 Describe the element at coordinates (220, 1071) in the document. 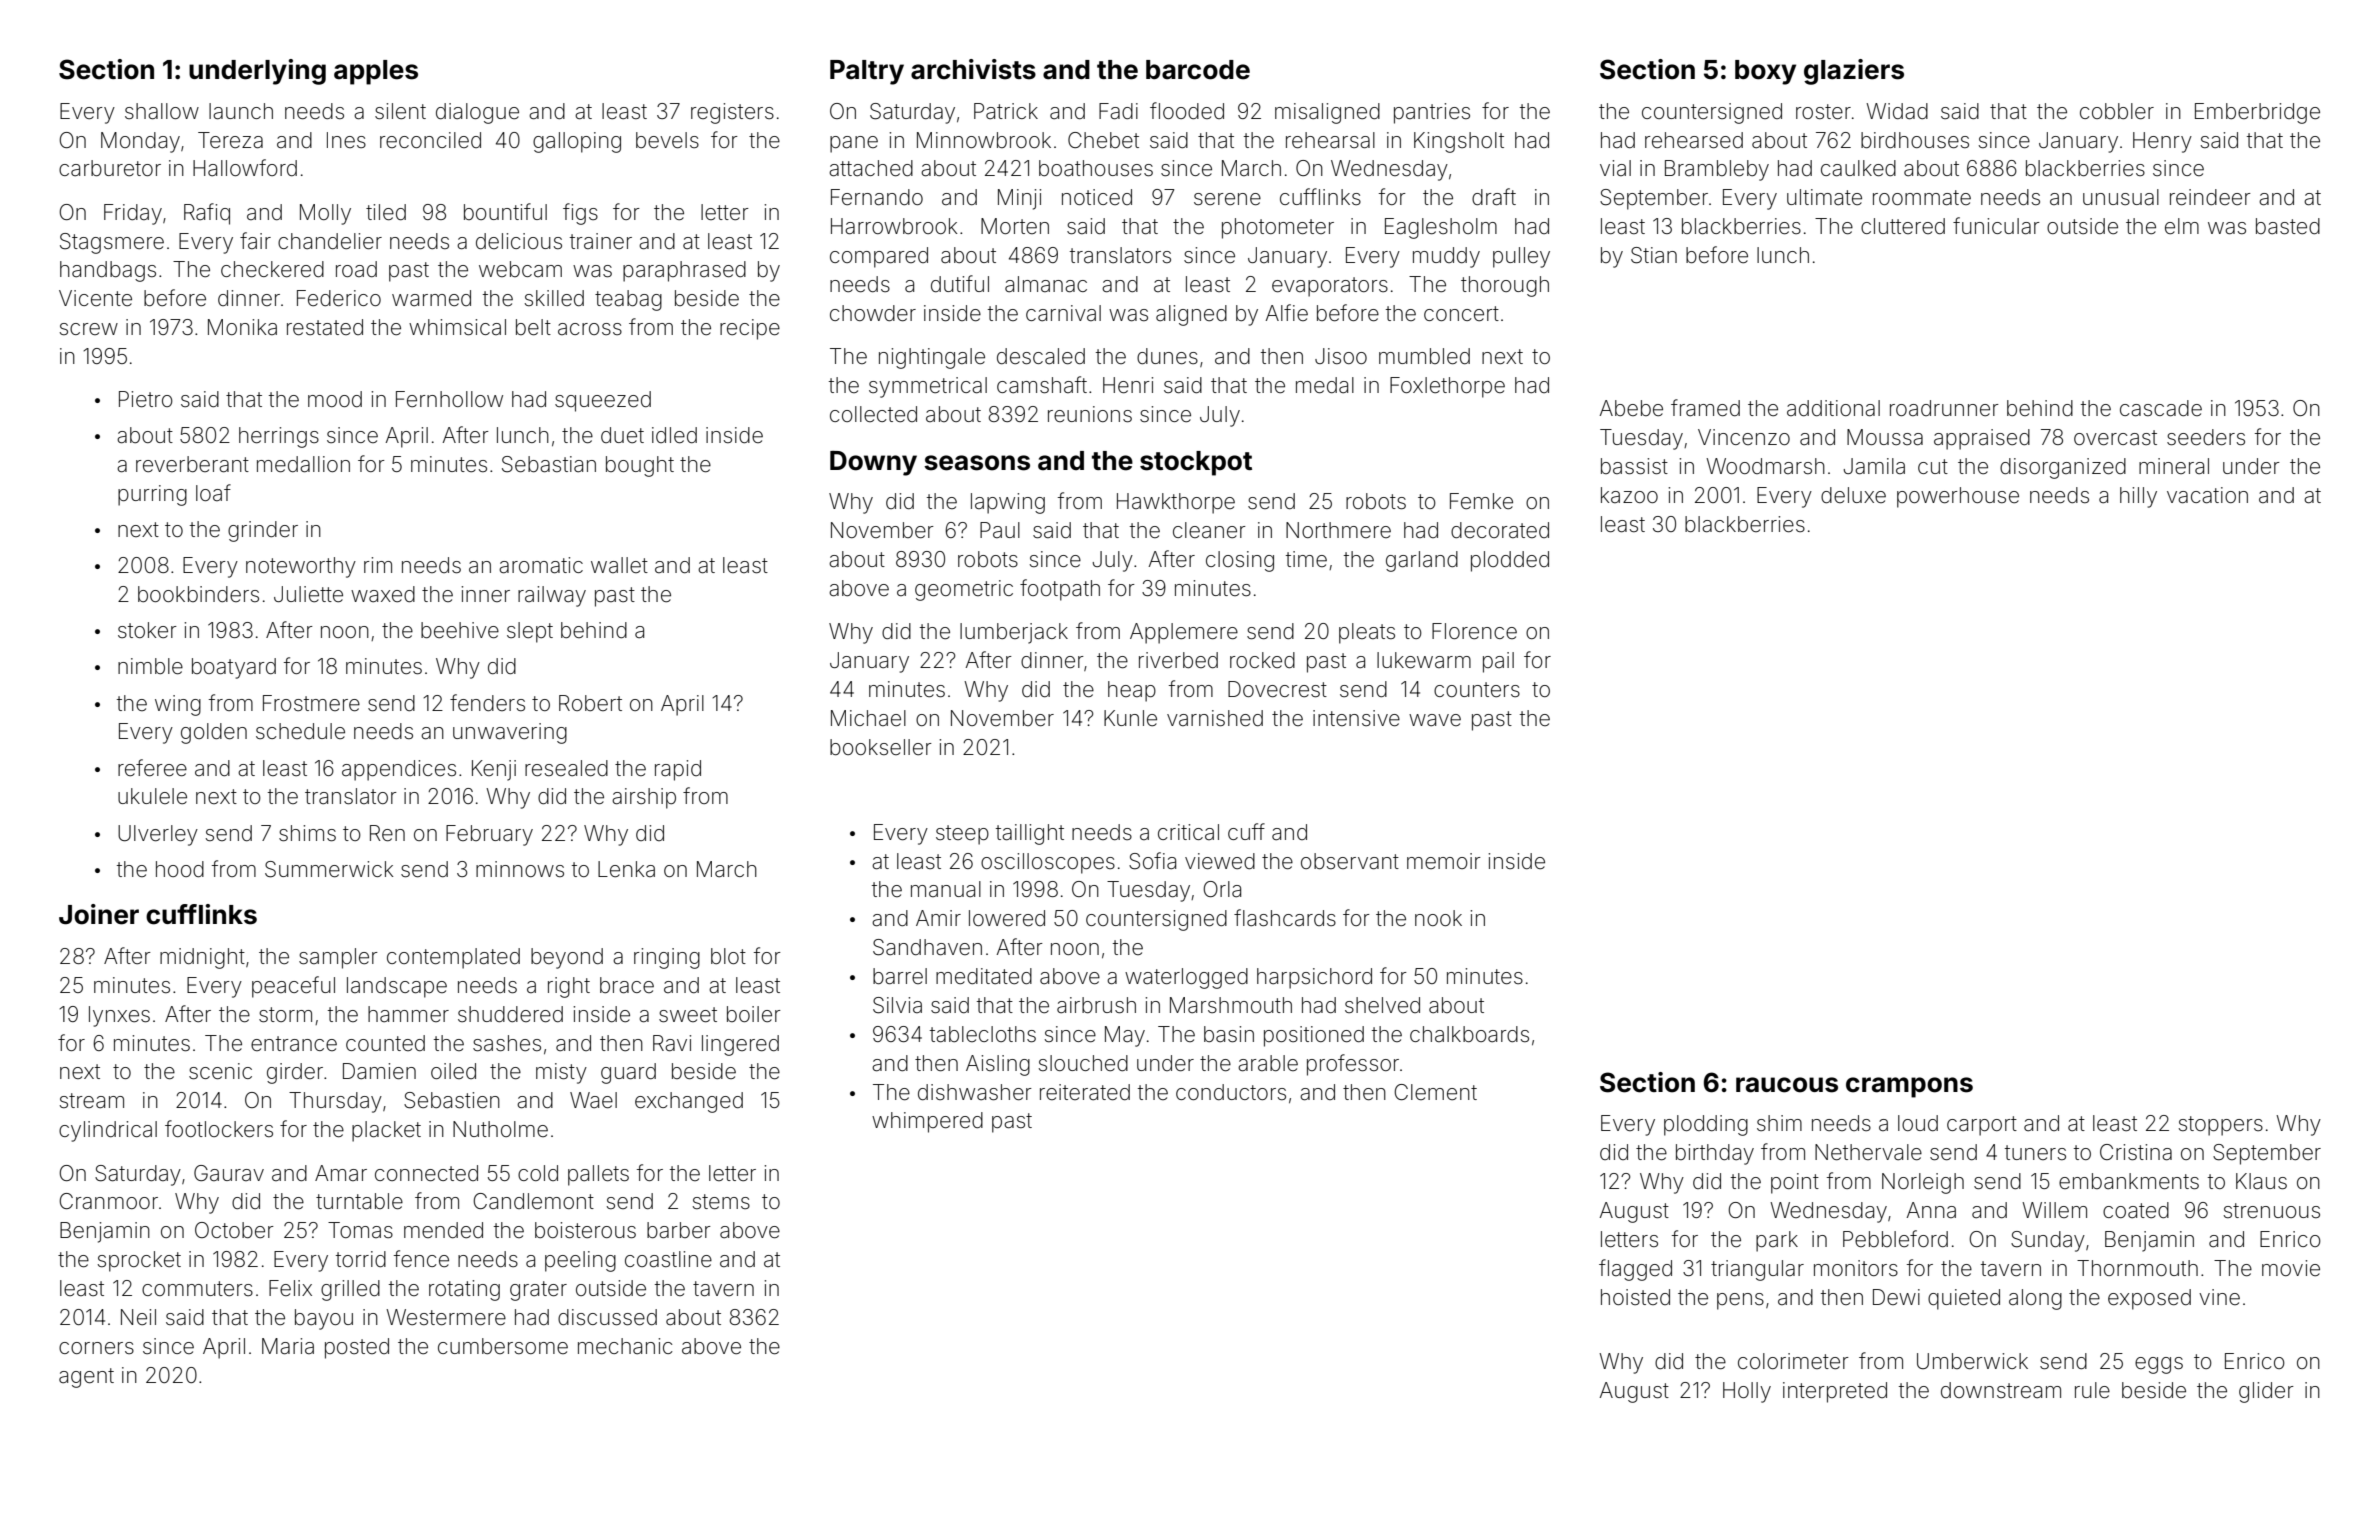

I see `scenic` at that location.
